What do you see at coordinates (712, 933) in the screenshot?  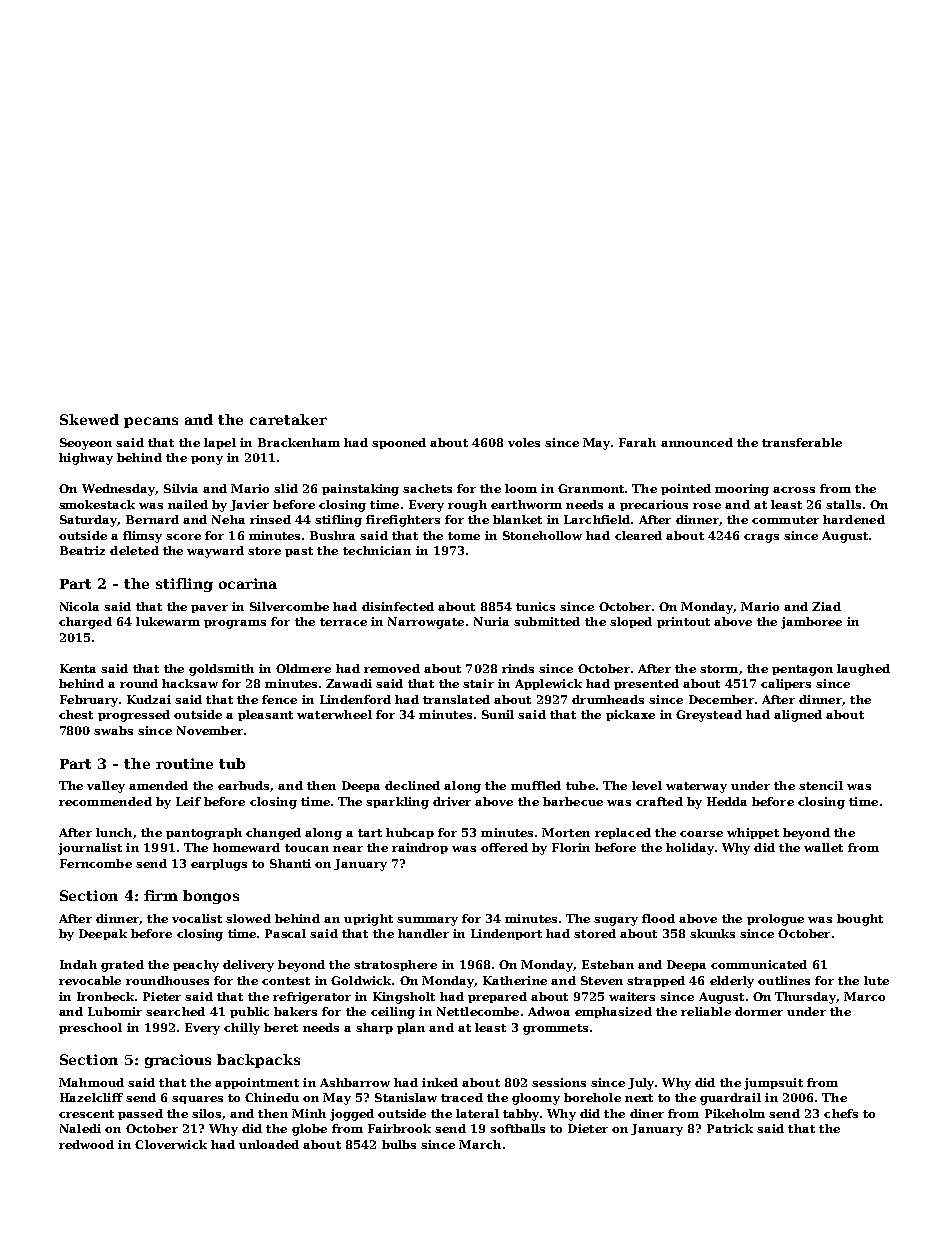 I see `skunks` at bounding box center [712, 933].
